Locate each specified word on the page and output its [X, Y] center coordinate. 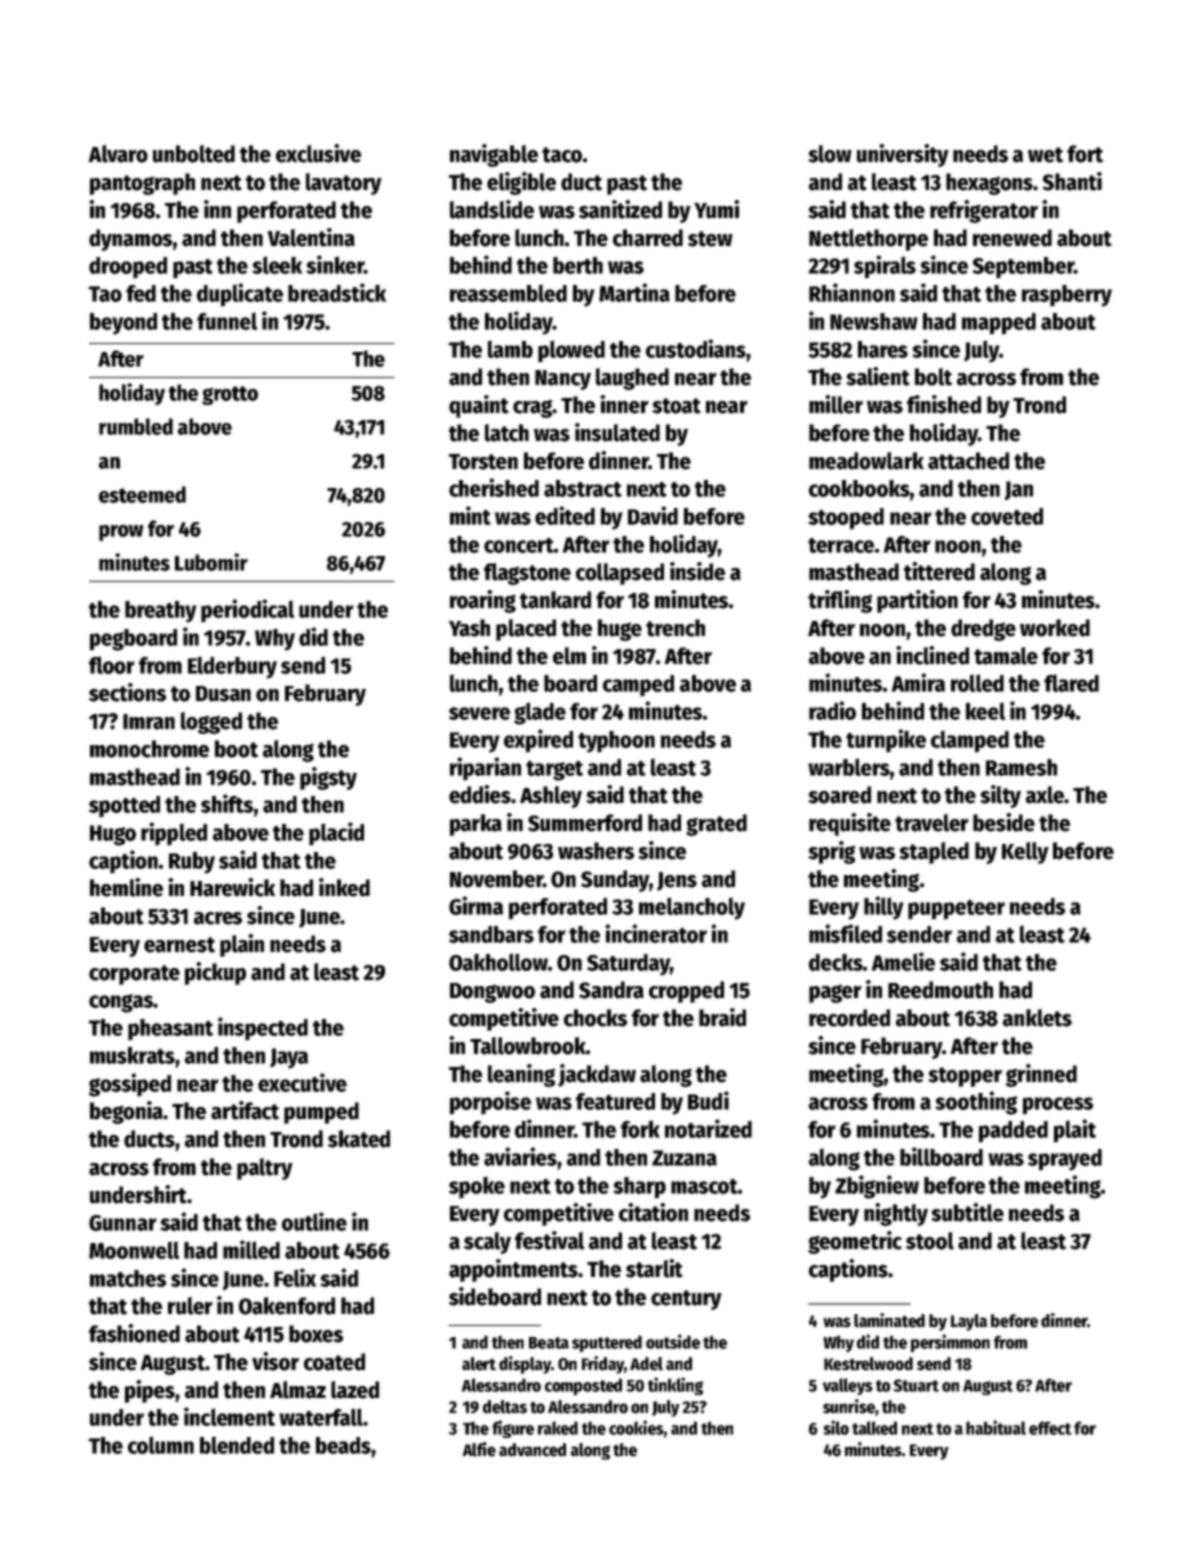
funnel [227, 321]
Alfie [479, 1449]
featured [615, 1101]
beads [343, 1445]
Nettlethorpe [868, 240]
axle [1045, 795]
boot [236, 749]
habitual [996, 1427]
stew [710, 239]
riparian [485, 769]
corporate [134, 975]
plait [1075, 1131]
